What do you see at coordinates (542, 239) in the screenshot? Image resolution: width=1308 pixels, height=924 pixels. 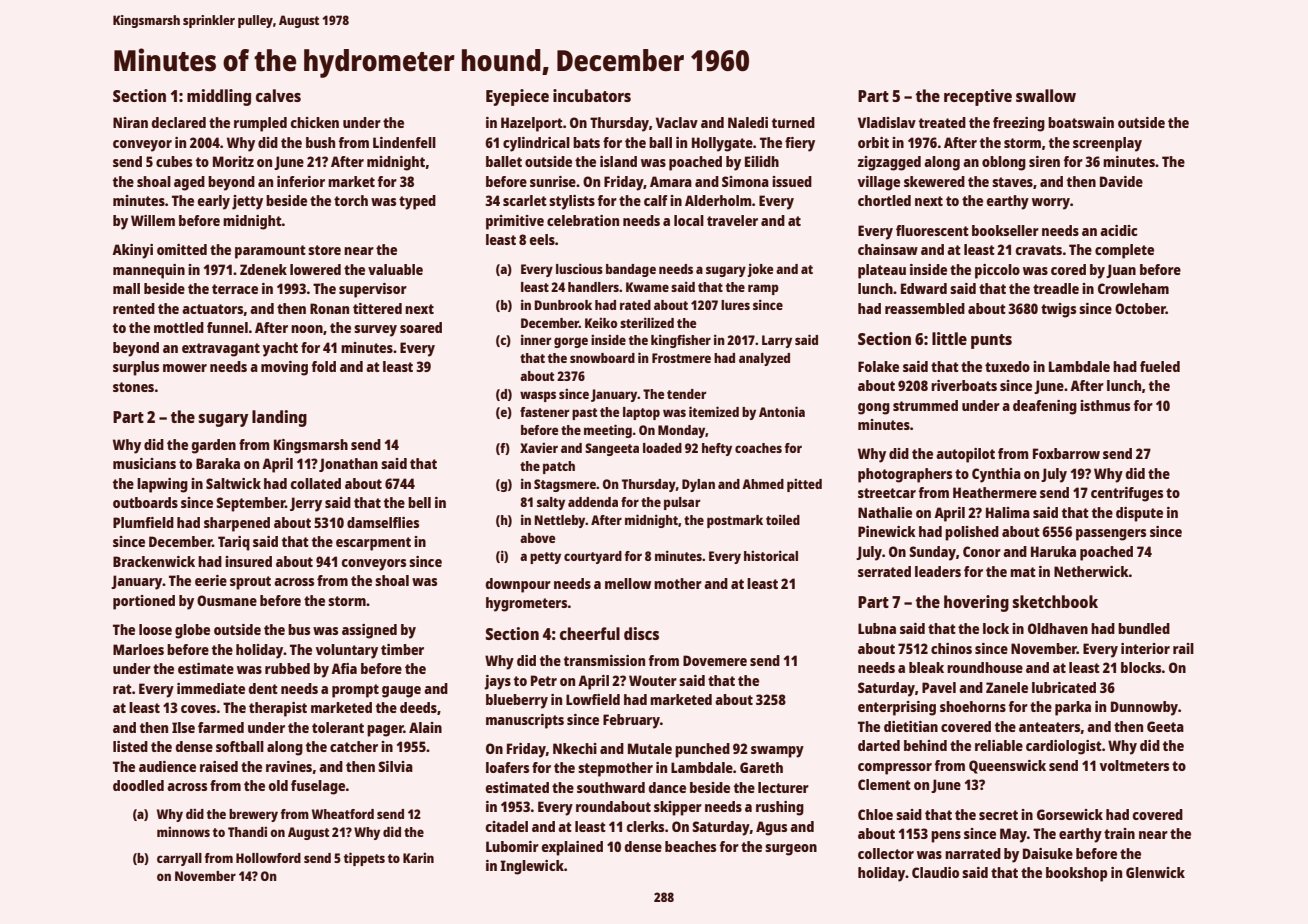 I see `eels` at bounding box center [542, 239].
